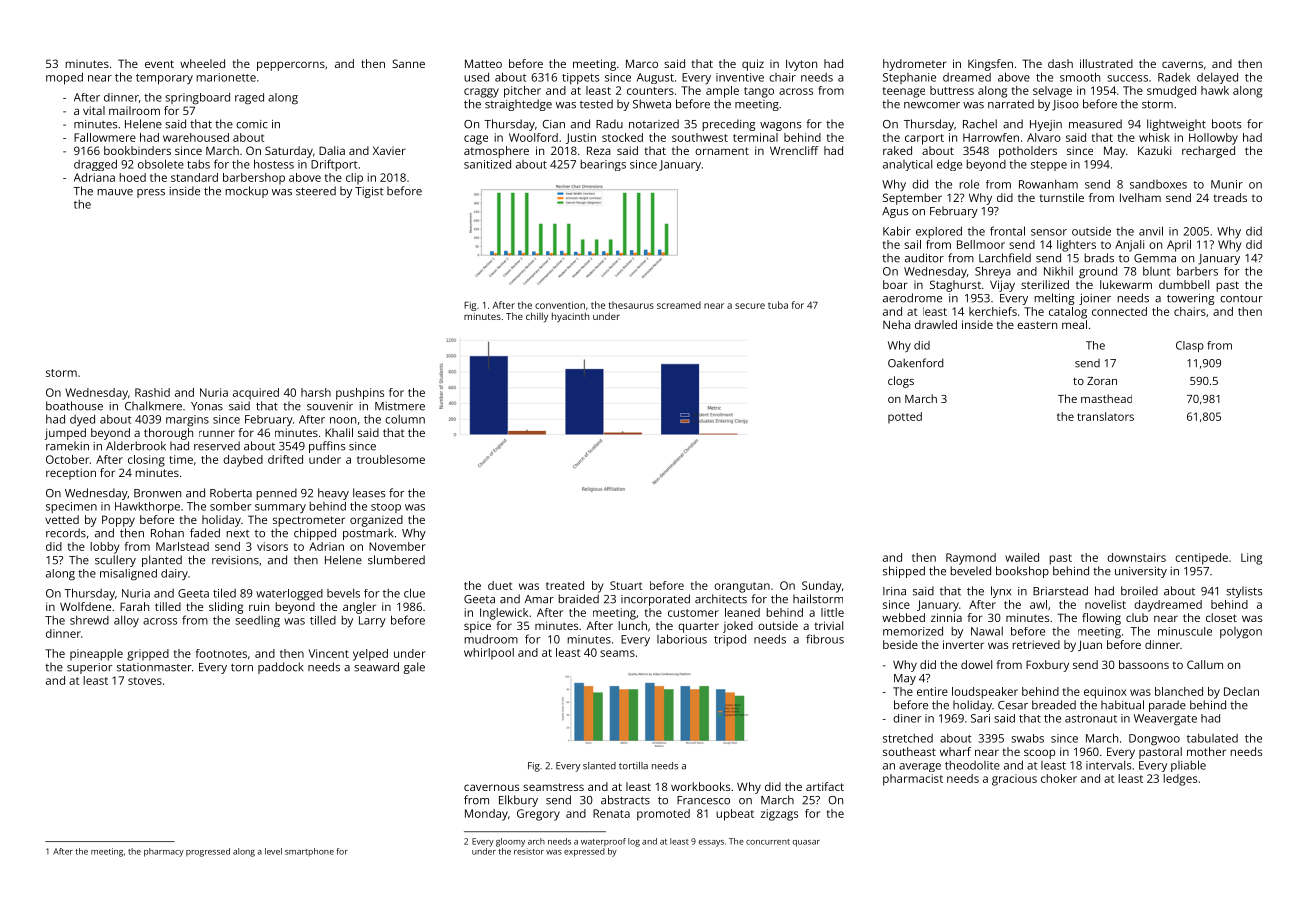  I want to click on Stuart, so click(626, 585).
